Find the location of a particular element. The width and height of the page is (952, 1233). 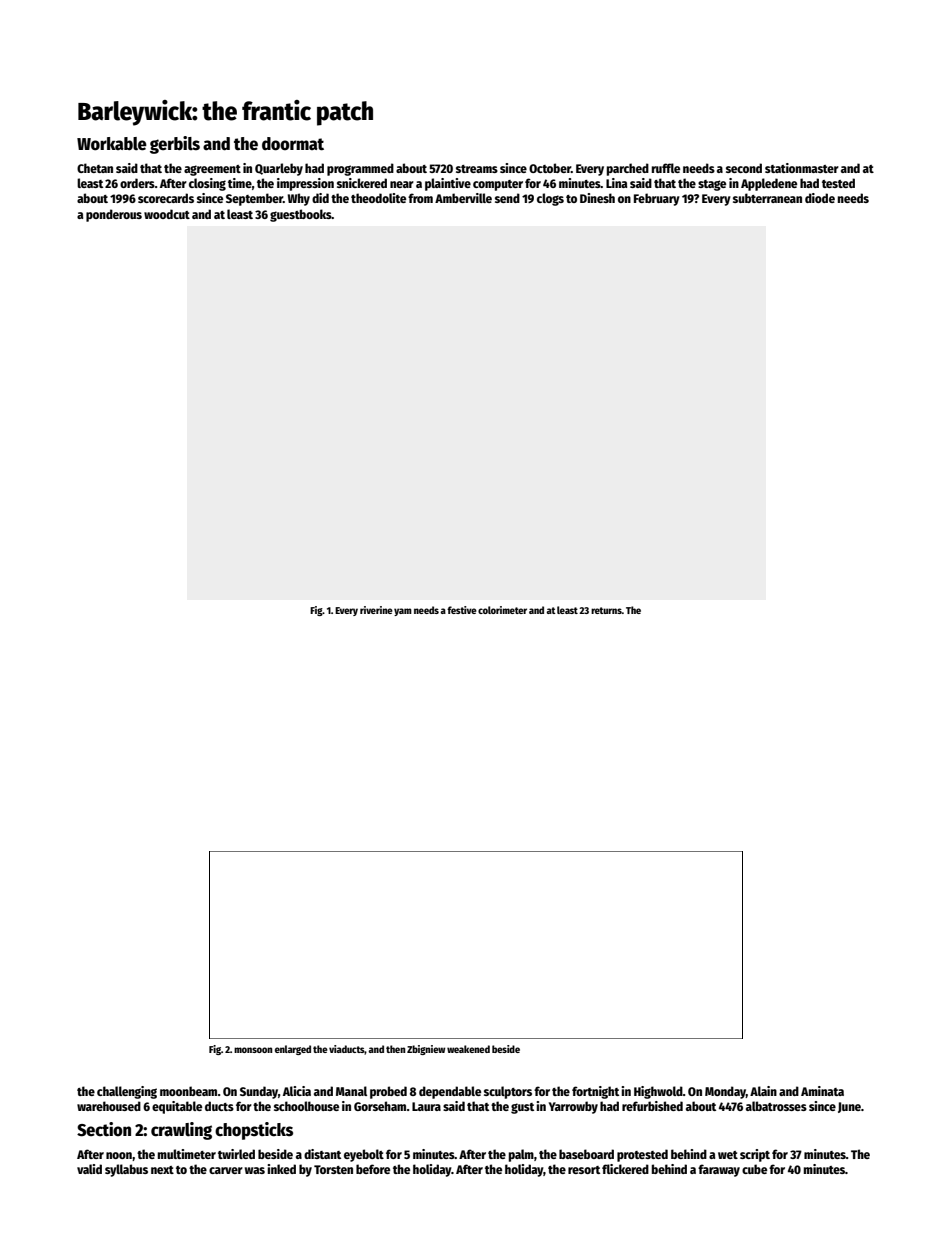

subterranean is located at coordinates (767, 198).
